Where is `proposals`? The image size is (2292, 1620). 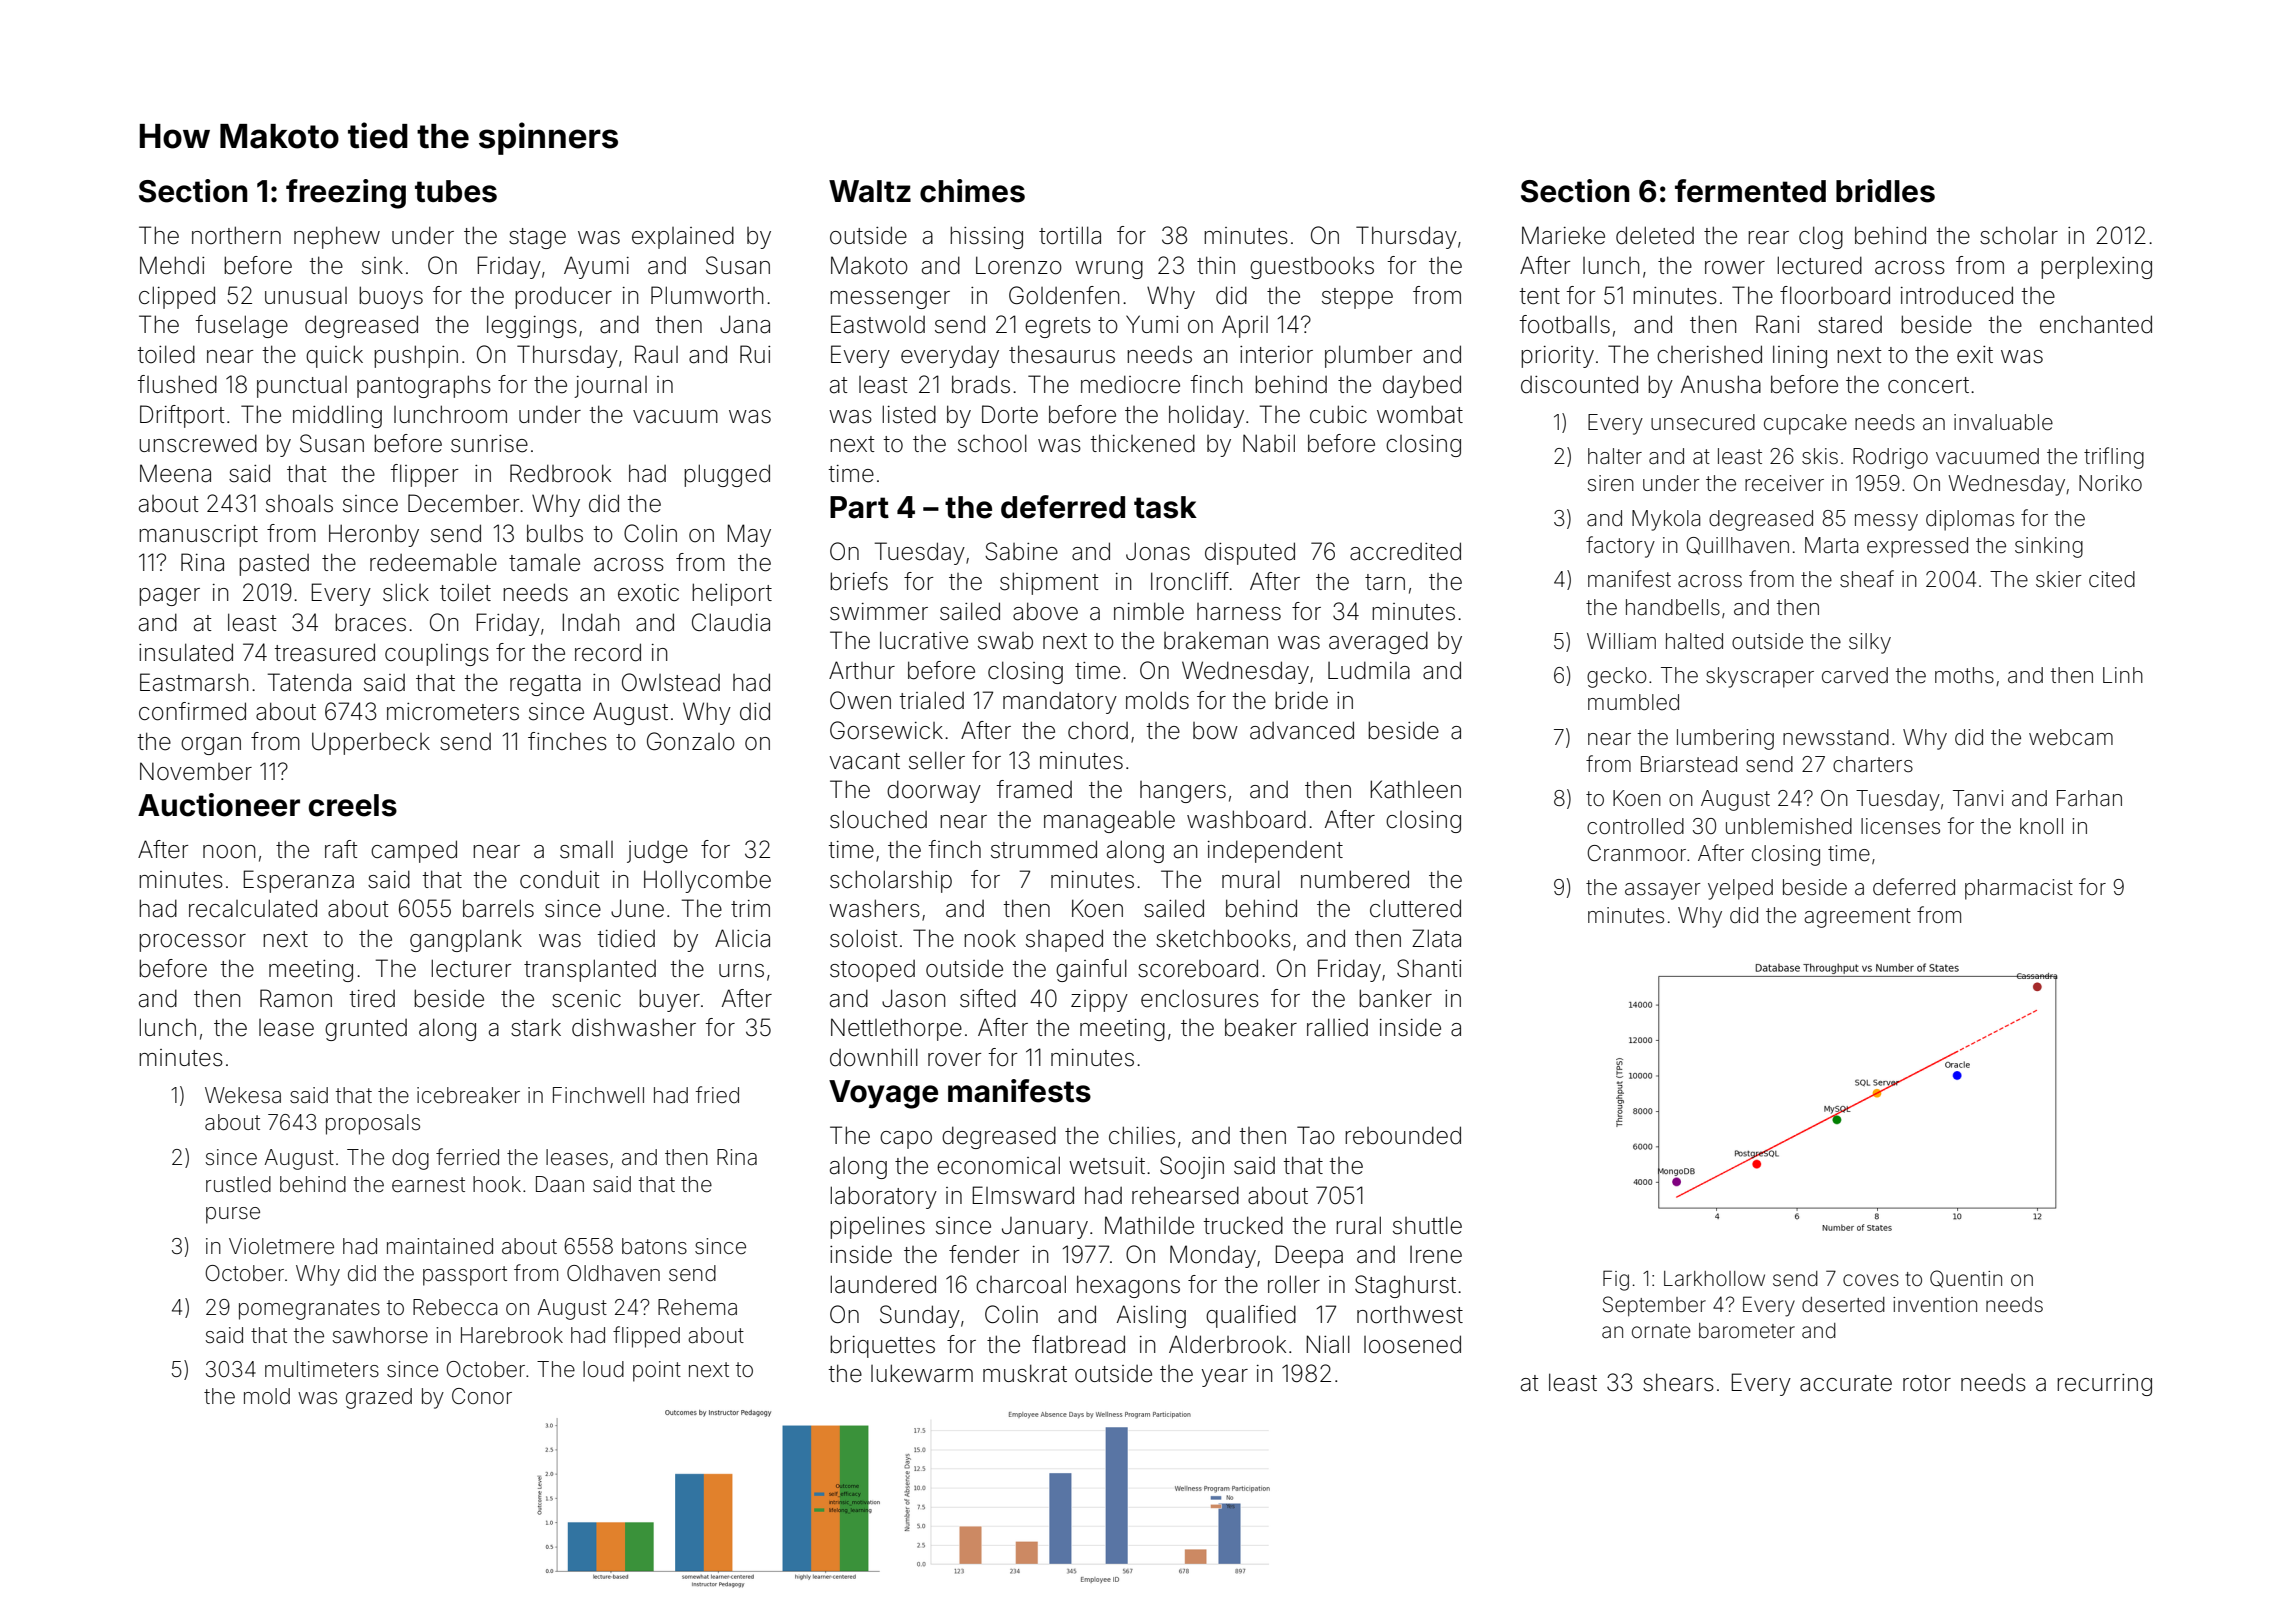 proposals is located at coordinates (373, 1124).
